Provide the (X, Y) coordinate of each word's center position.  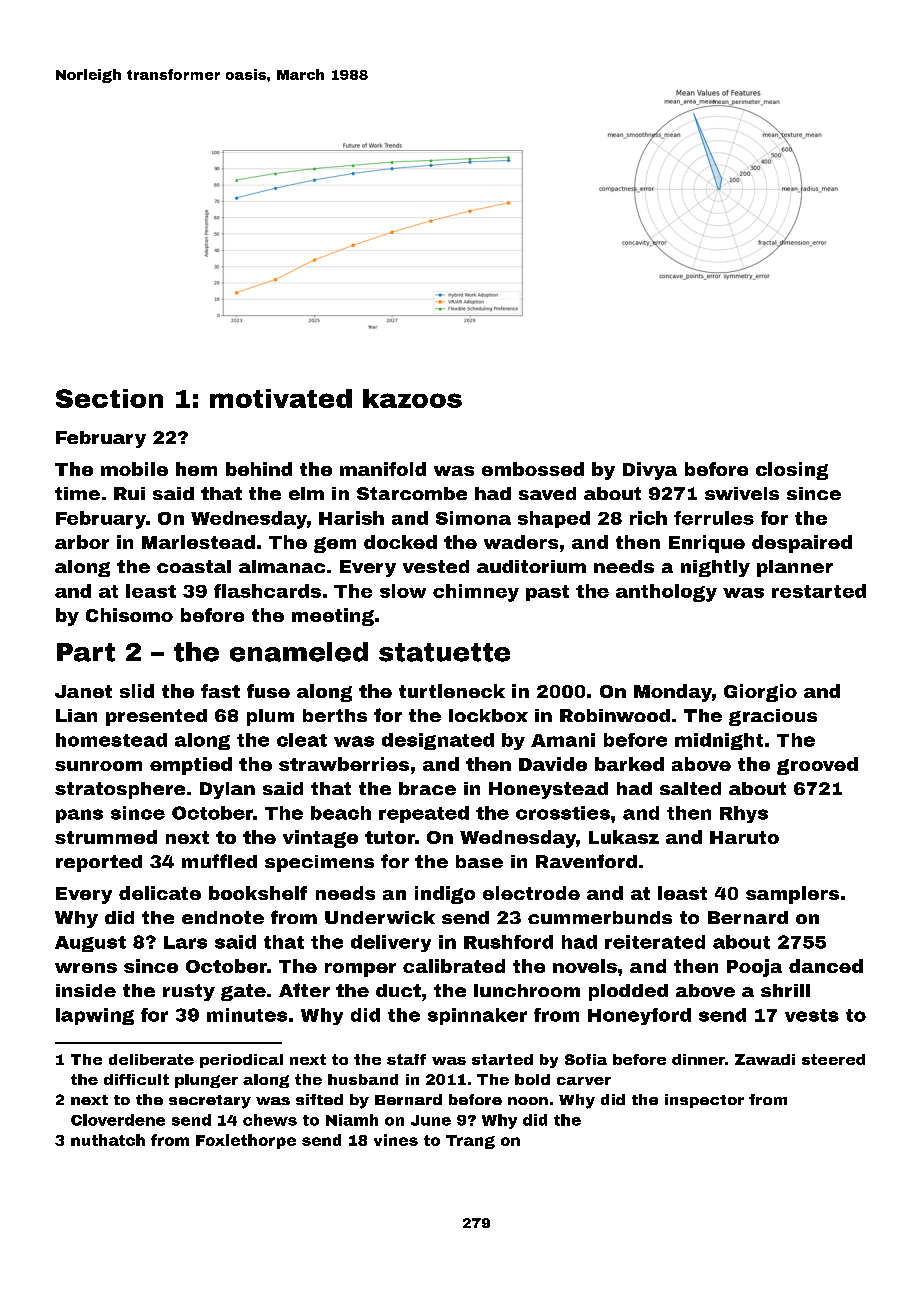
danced (826, 966)
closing (792, 471)
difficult (136, 1079)
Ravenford (586, 861)
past (547, 593)
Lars (185, 942)
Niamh (352, 1120)
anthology (666, 593)
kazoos (412, 398)
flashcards (267, 591)
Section (109, 398)
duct (398, 990)
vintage (320, 839)
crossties (563, 813)
